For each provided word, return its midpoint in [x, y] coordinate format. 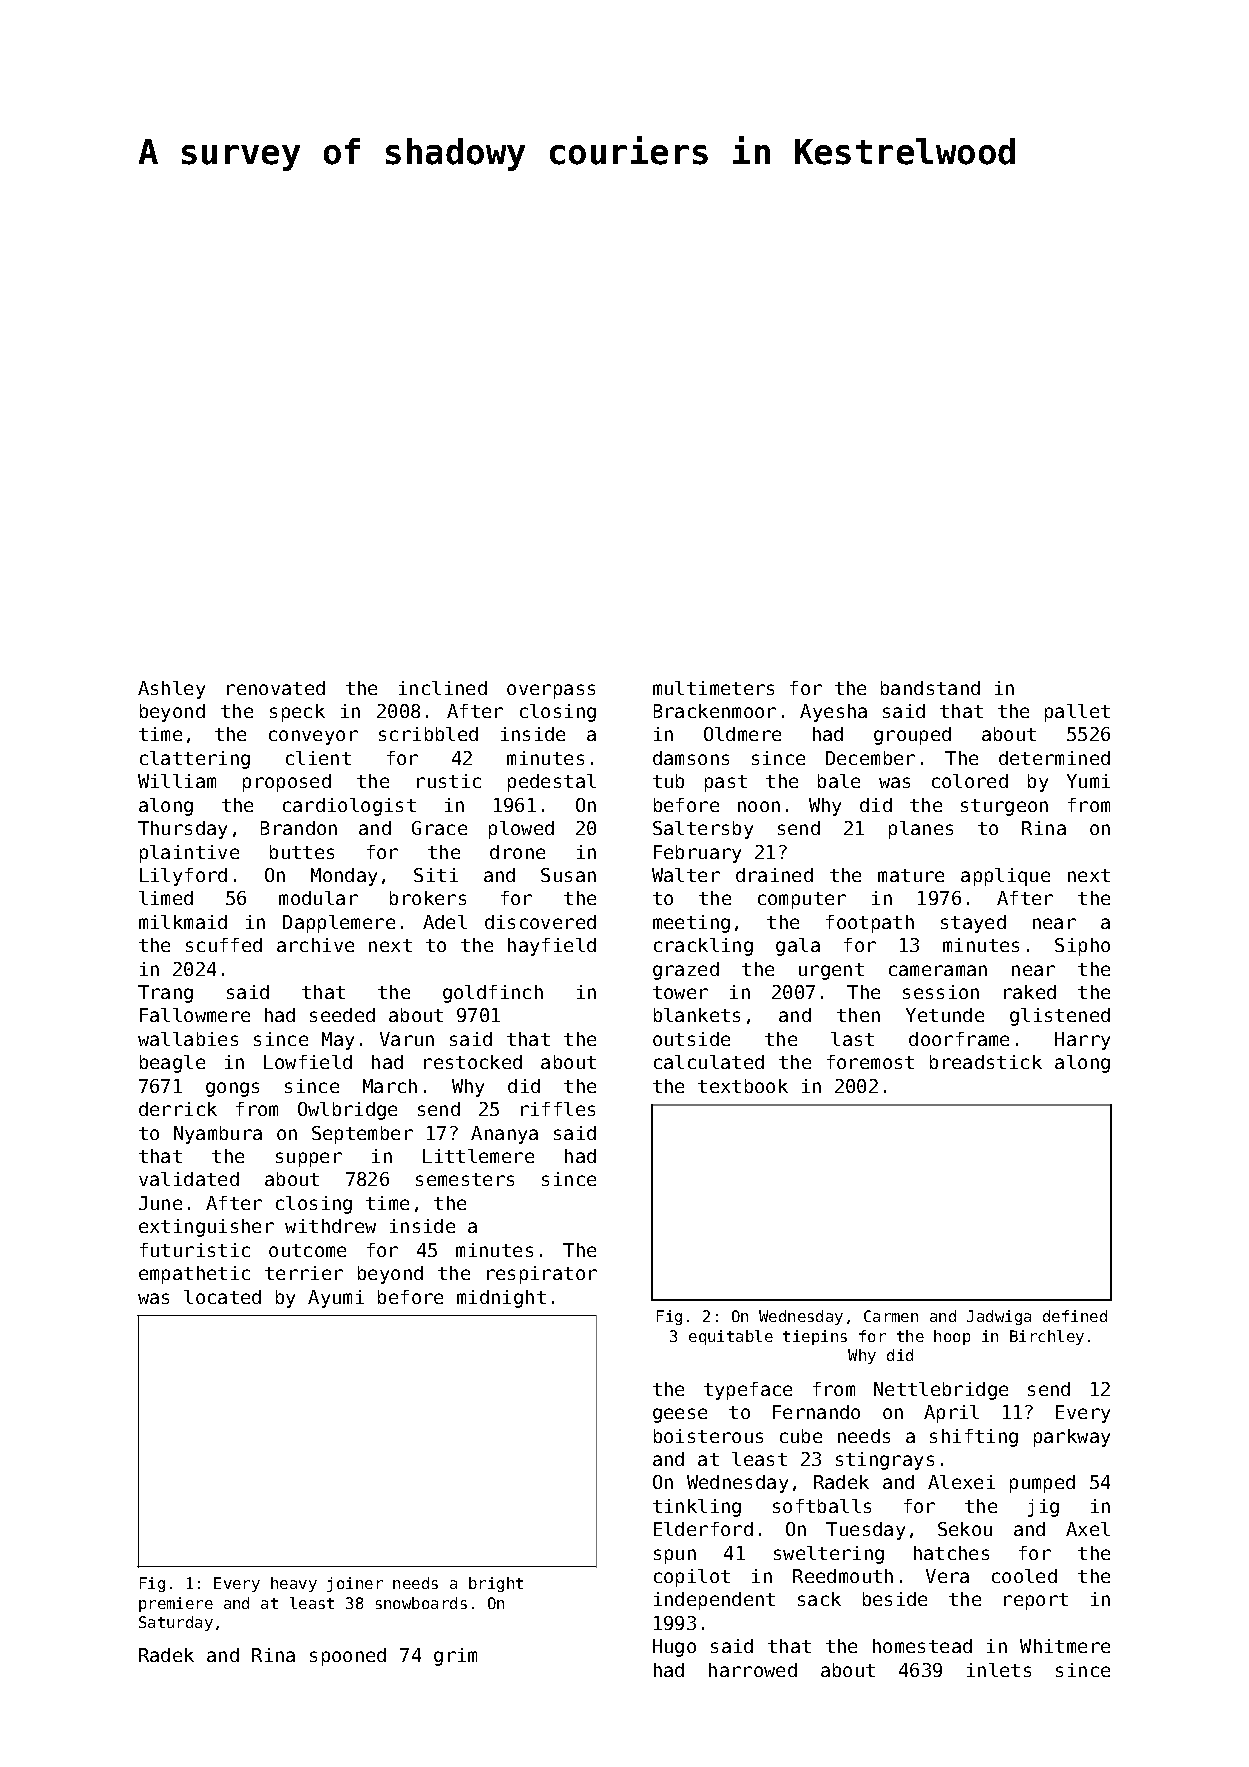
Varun [407, 1039]
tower [680, 992]
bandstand [930, 688]
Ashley [171, 690]
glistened [1060, 1017]
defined [1075, 1316]
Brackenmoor [715, 711]
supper [309, 1159]
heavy [294, 1584]
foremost [870, 1062]
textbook [743, 1086]
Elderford [703, 1529]
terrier [304, 1273]
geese [680, 1415]
